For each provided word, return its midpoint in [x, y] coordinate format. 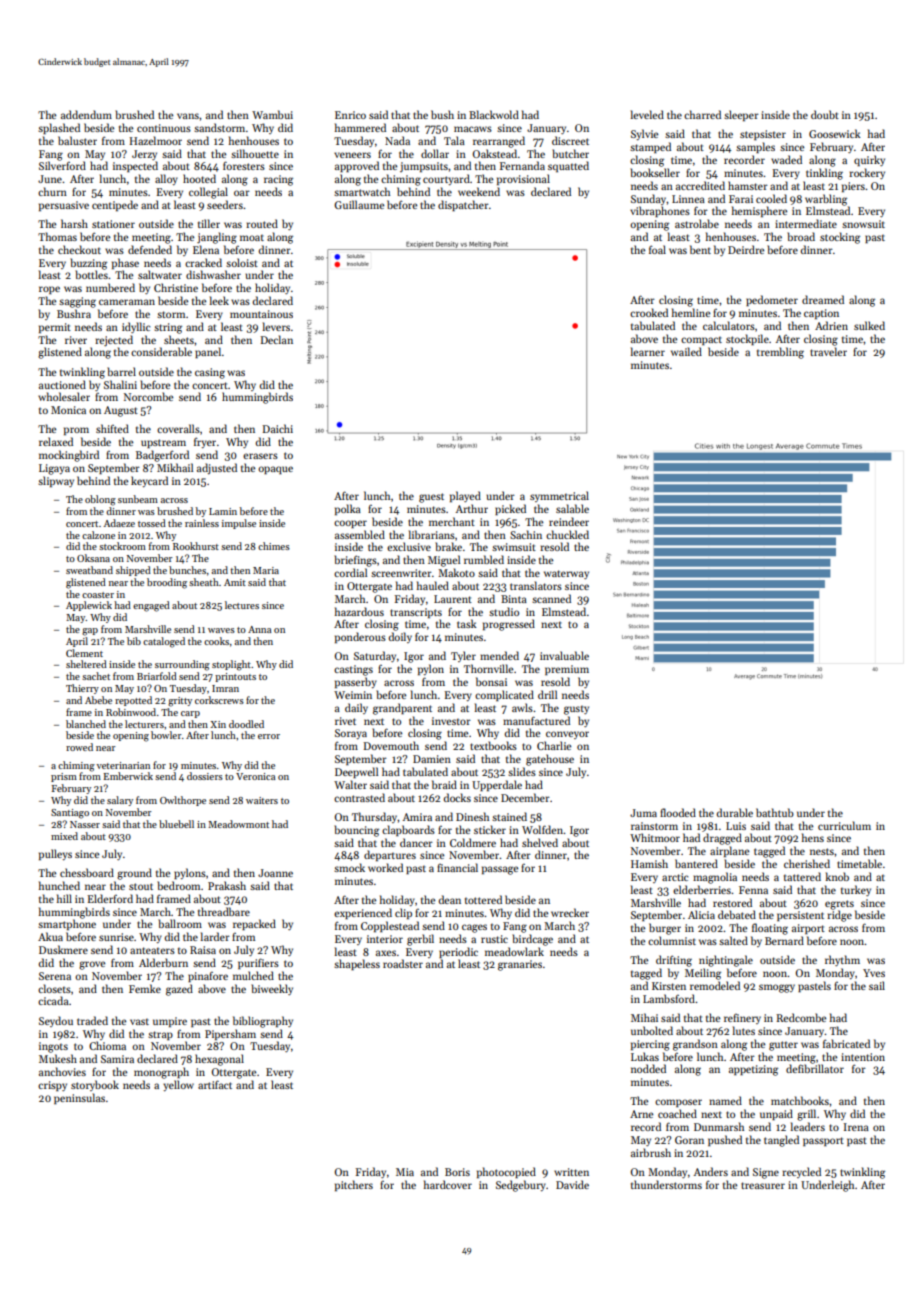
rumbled [484, 559]
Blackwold [494, 114]
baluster [77, 140]
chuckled [567, 534]
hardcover [448, 1184]
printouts [235, 677]
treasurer [763, 1185]
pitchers [354, 1185]
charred [702, 114]
